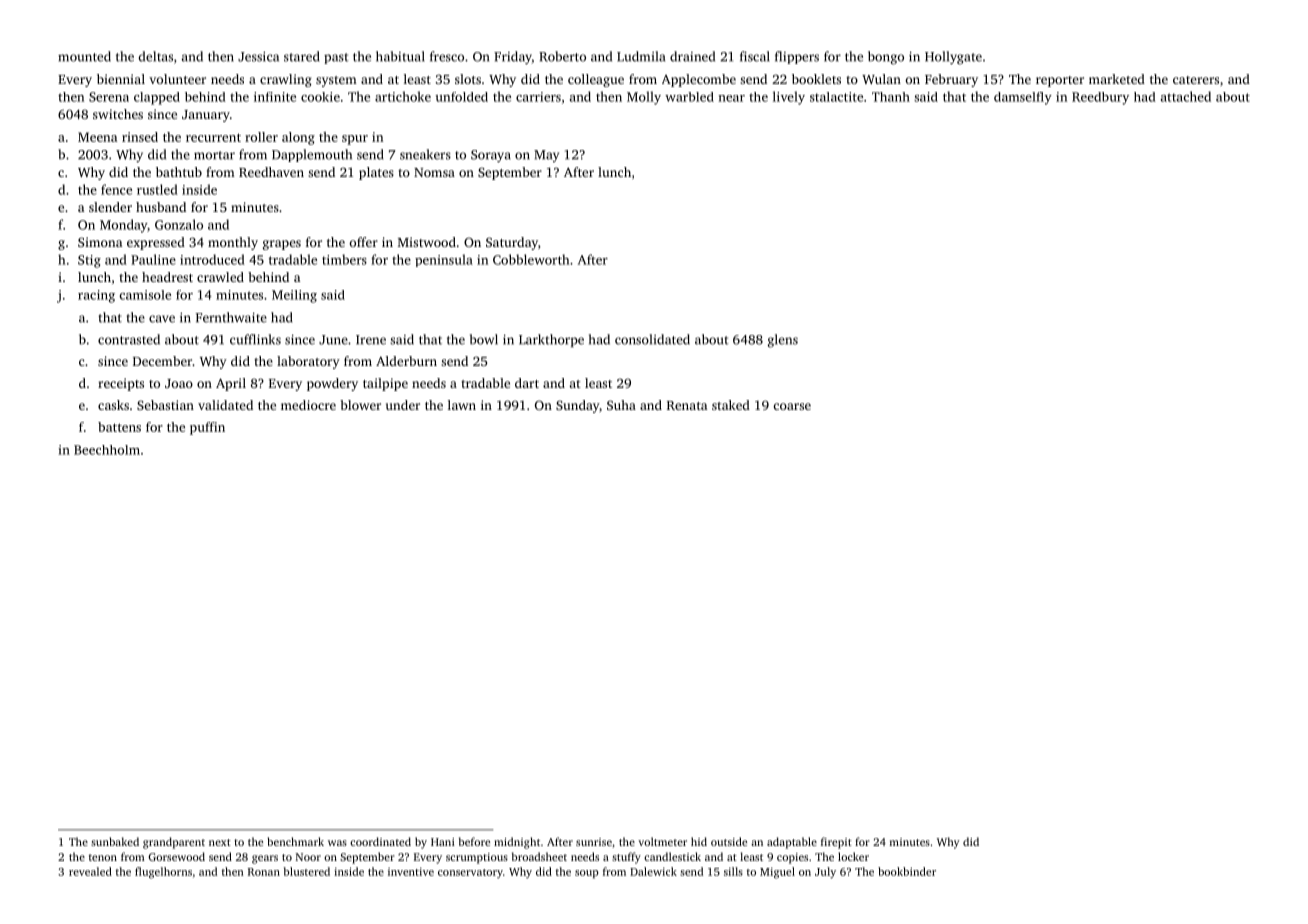 This document has width=1308, height=924. I want to click on fresco, so click(447, 56).
